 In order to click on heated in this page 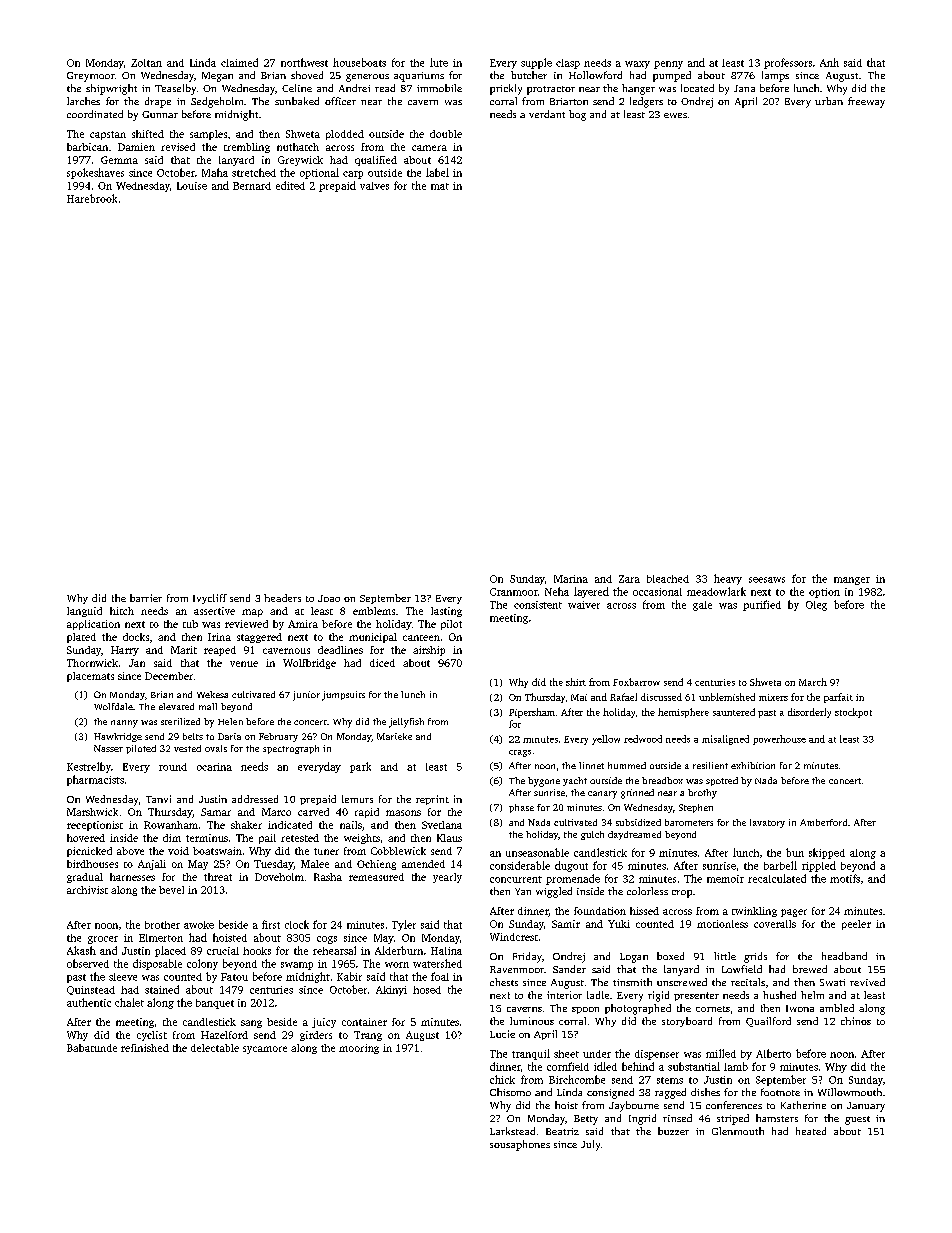, I will do `click(811, 1131)`.
